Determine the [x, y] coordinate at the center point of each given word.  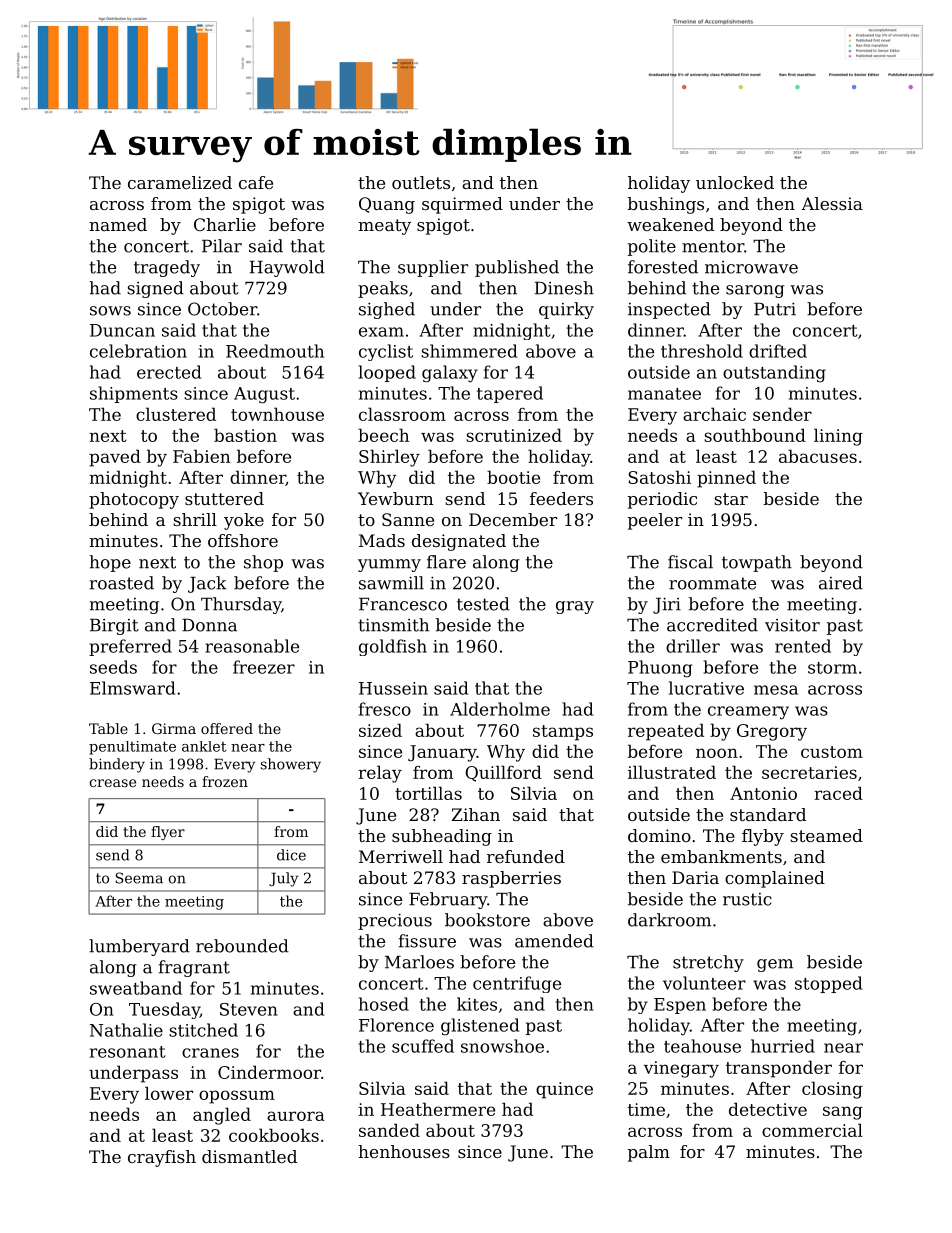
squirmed [462, 205]
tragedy [167, 268]
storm [832, 668]
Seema [139, 878]
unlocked [735, 182]
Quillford [503, 773]
